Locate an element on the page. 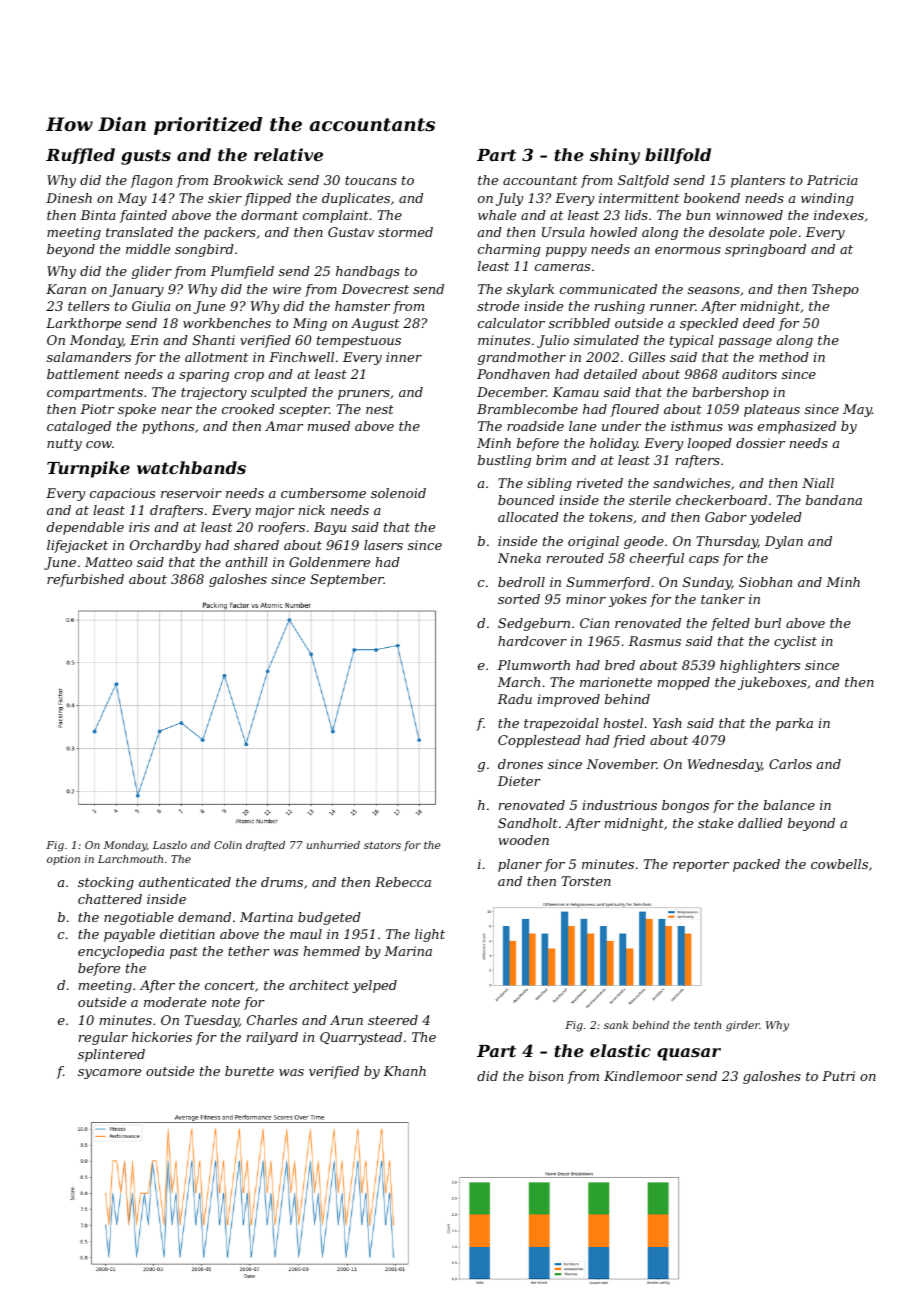 This page has width=924, height=1308. burette is located at coordinates (249, 1071).
